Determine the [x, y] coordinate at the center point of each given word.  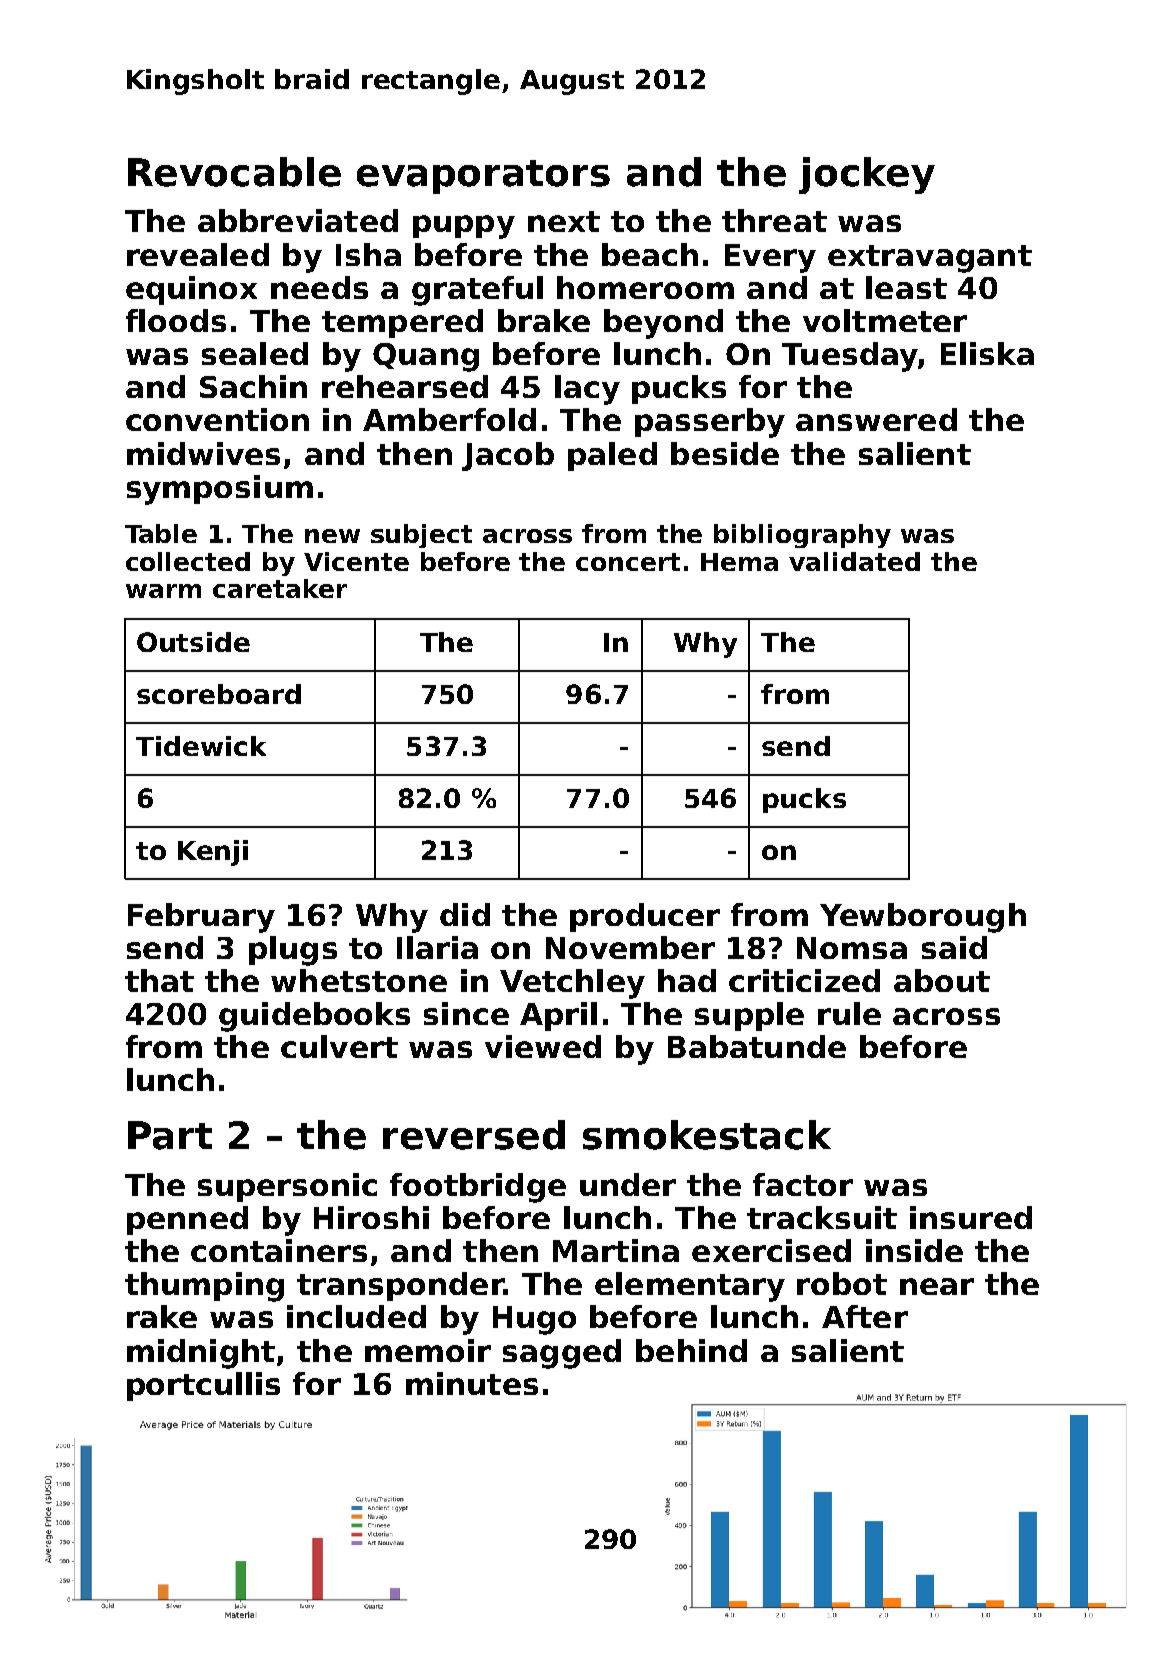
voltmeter [885, 320]
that [159, 980]
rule [849, 1013]
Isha [368, 254]
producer [645, 917]
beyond [663, 324]
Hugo [534, 1320]
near [937, 1286]
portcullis [203, 1386]
